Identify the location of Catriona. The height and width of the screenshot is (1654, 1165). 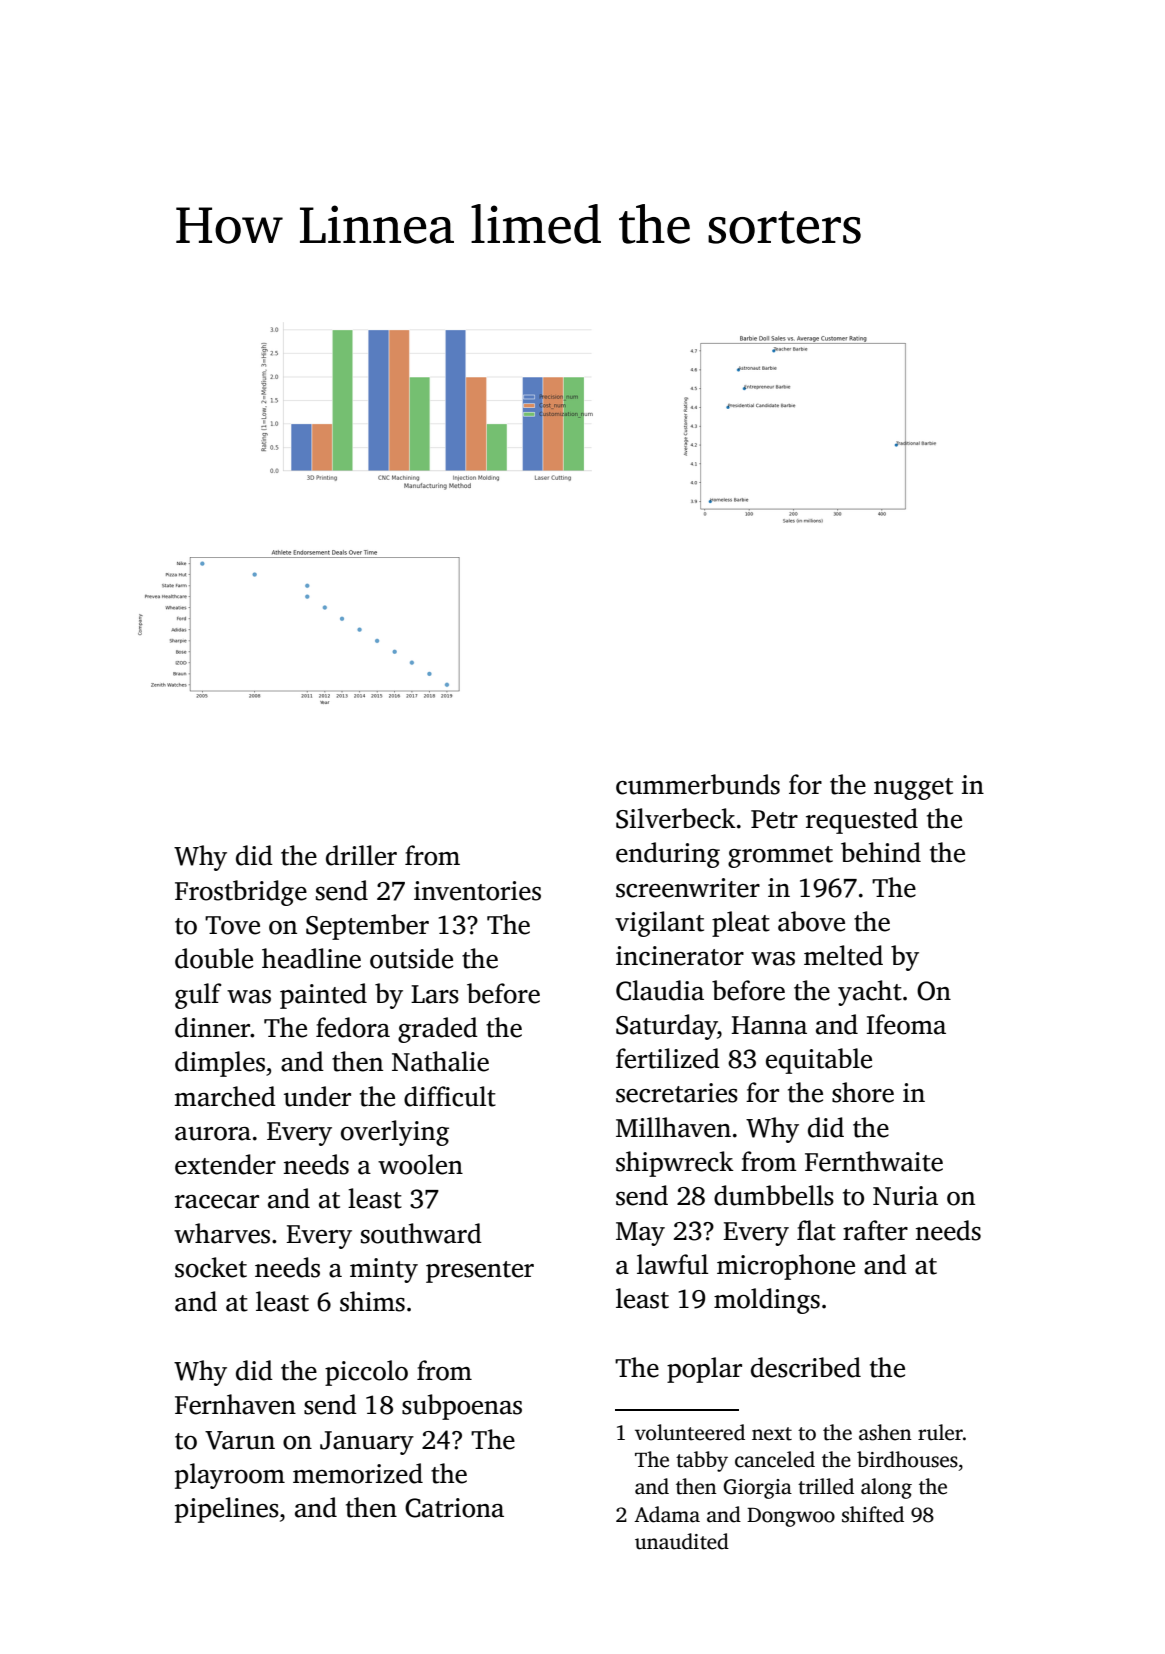
(454, 1508).
